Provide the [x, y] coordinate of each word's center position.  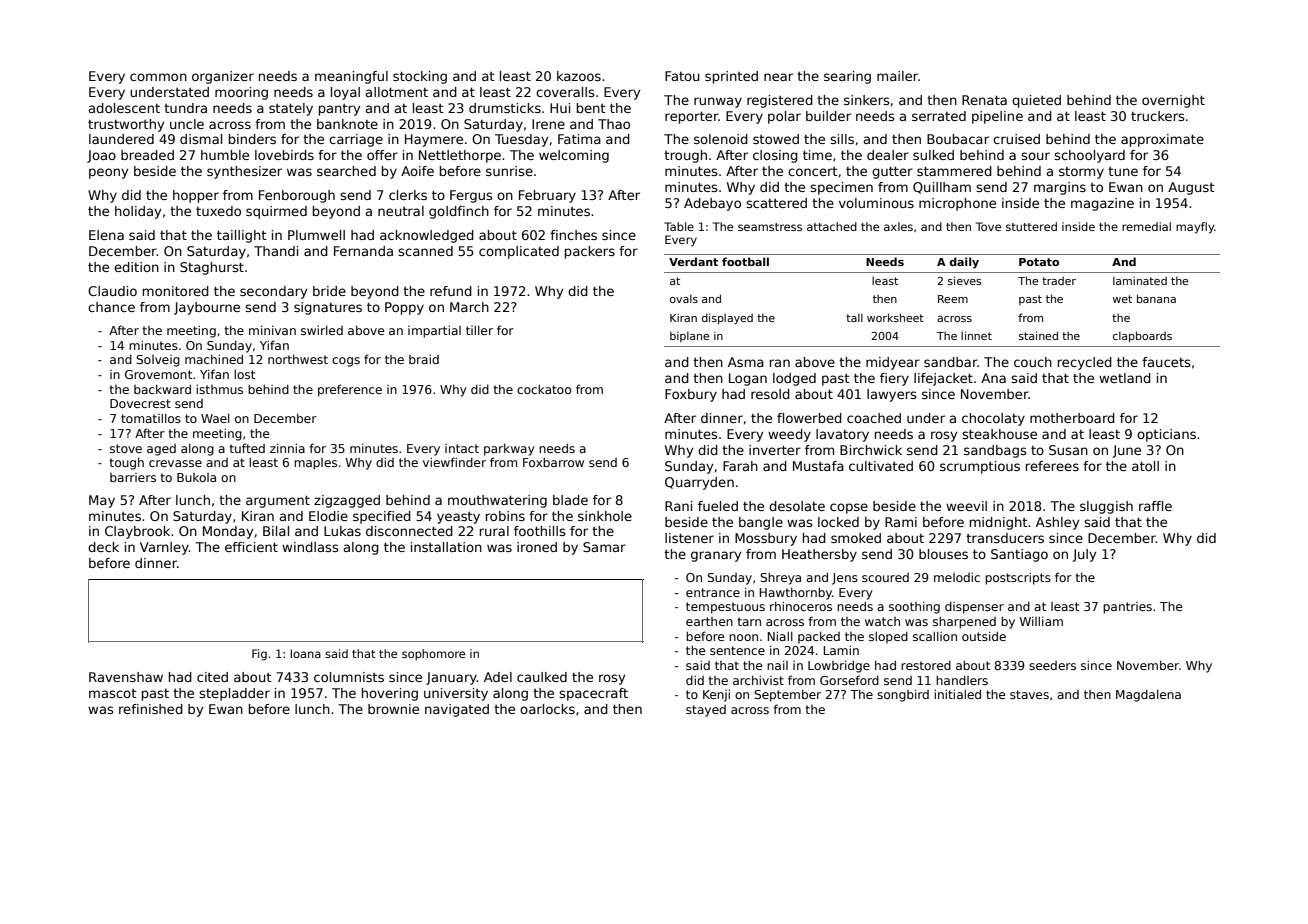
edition [136, 267]
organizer [223, 77]
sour [1035, 156]
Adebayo [712, 204]
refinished [151, 709]
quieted [1036, 101]
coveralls [565, 92]
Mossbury [766, 539]
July [1084, 555]
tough [126, 463]
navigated [457, 710]
